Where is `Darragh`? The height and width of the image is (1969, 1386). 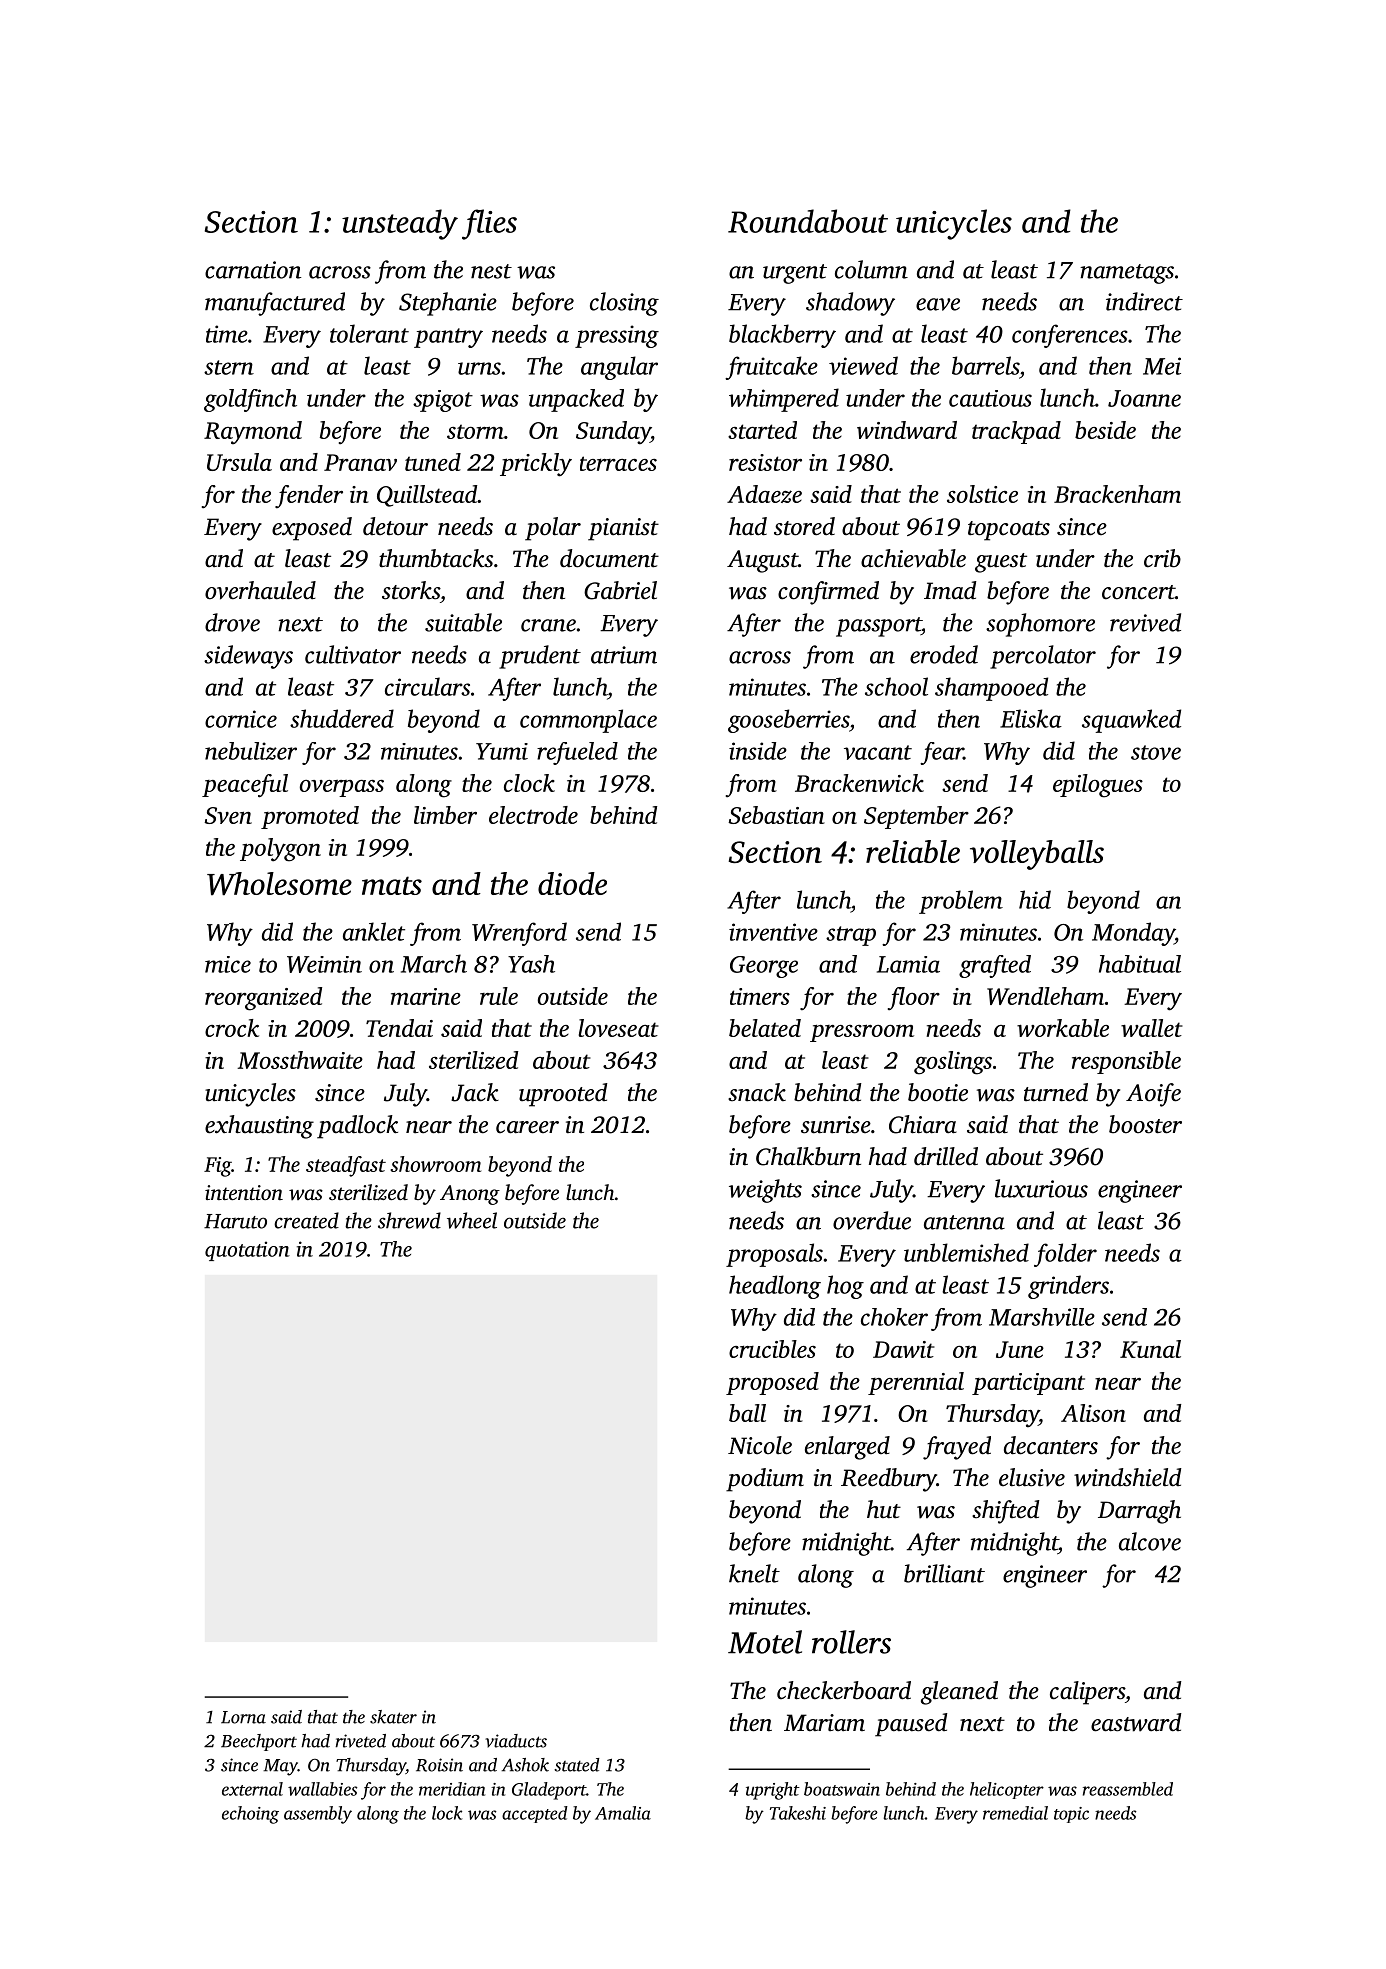
Darragh is located at coordinates (1139, 1512).
